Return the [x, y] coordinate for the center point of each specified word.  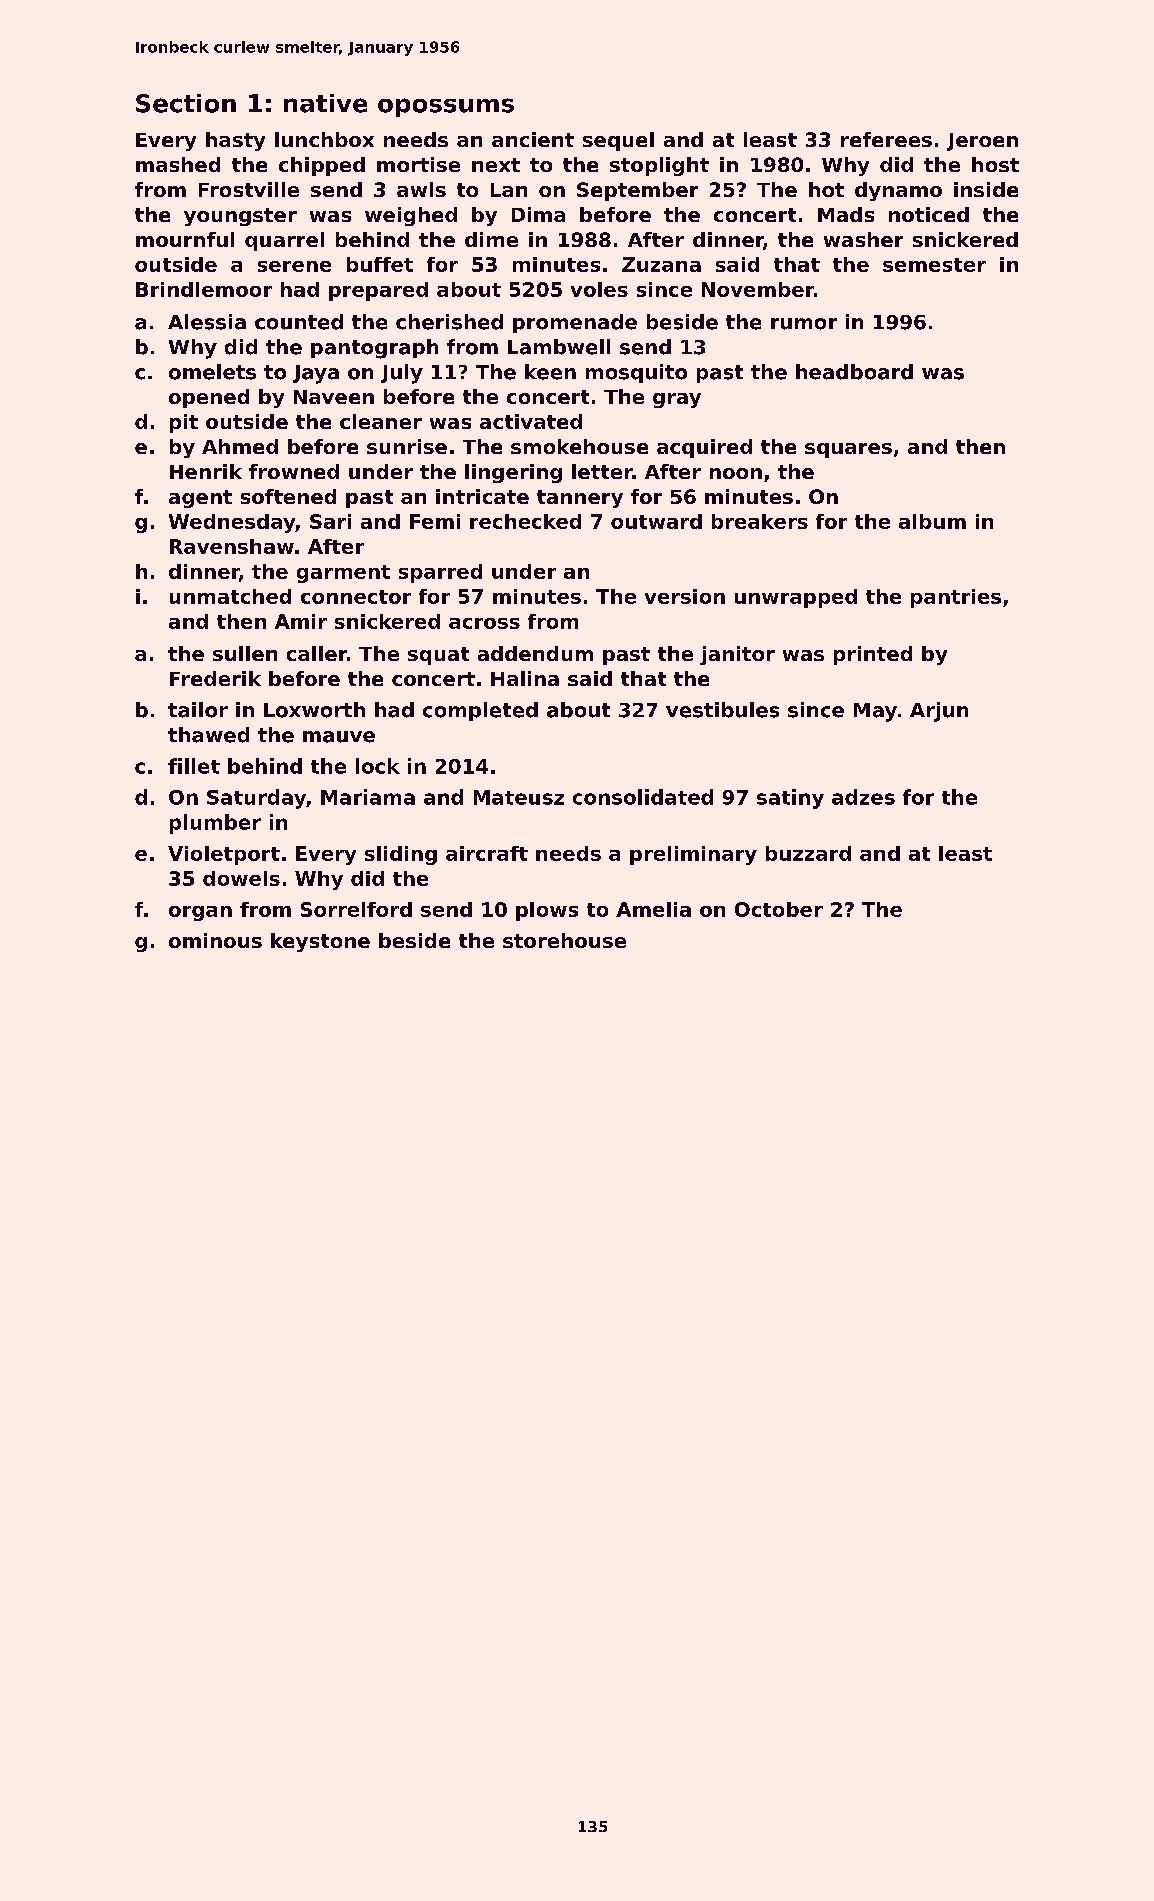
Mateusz [519, 797]
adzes [863, 797]
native [325, 103]
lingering [513, 473]
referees [886, 139]
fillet [194, 766]
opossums [446, 107]
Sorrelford [356, 909]
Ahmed [240, 446]
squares [848, 450]
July [402, 374]
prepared [378, 291]
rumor [804, 324]
